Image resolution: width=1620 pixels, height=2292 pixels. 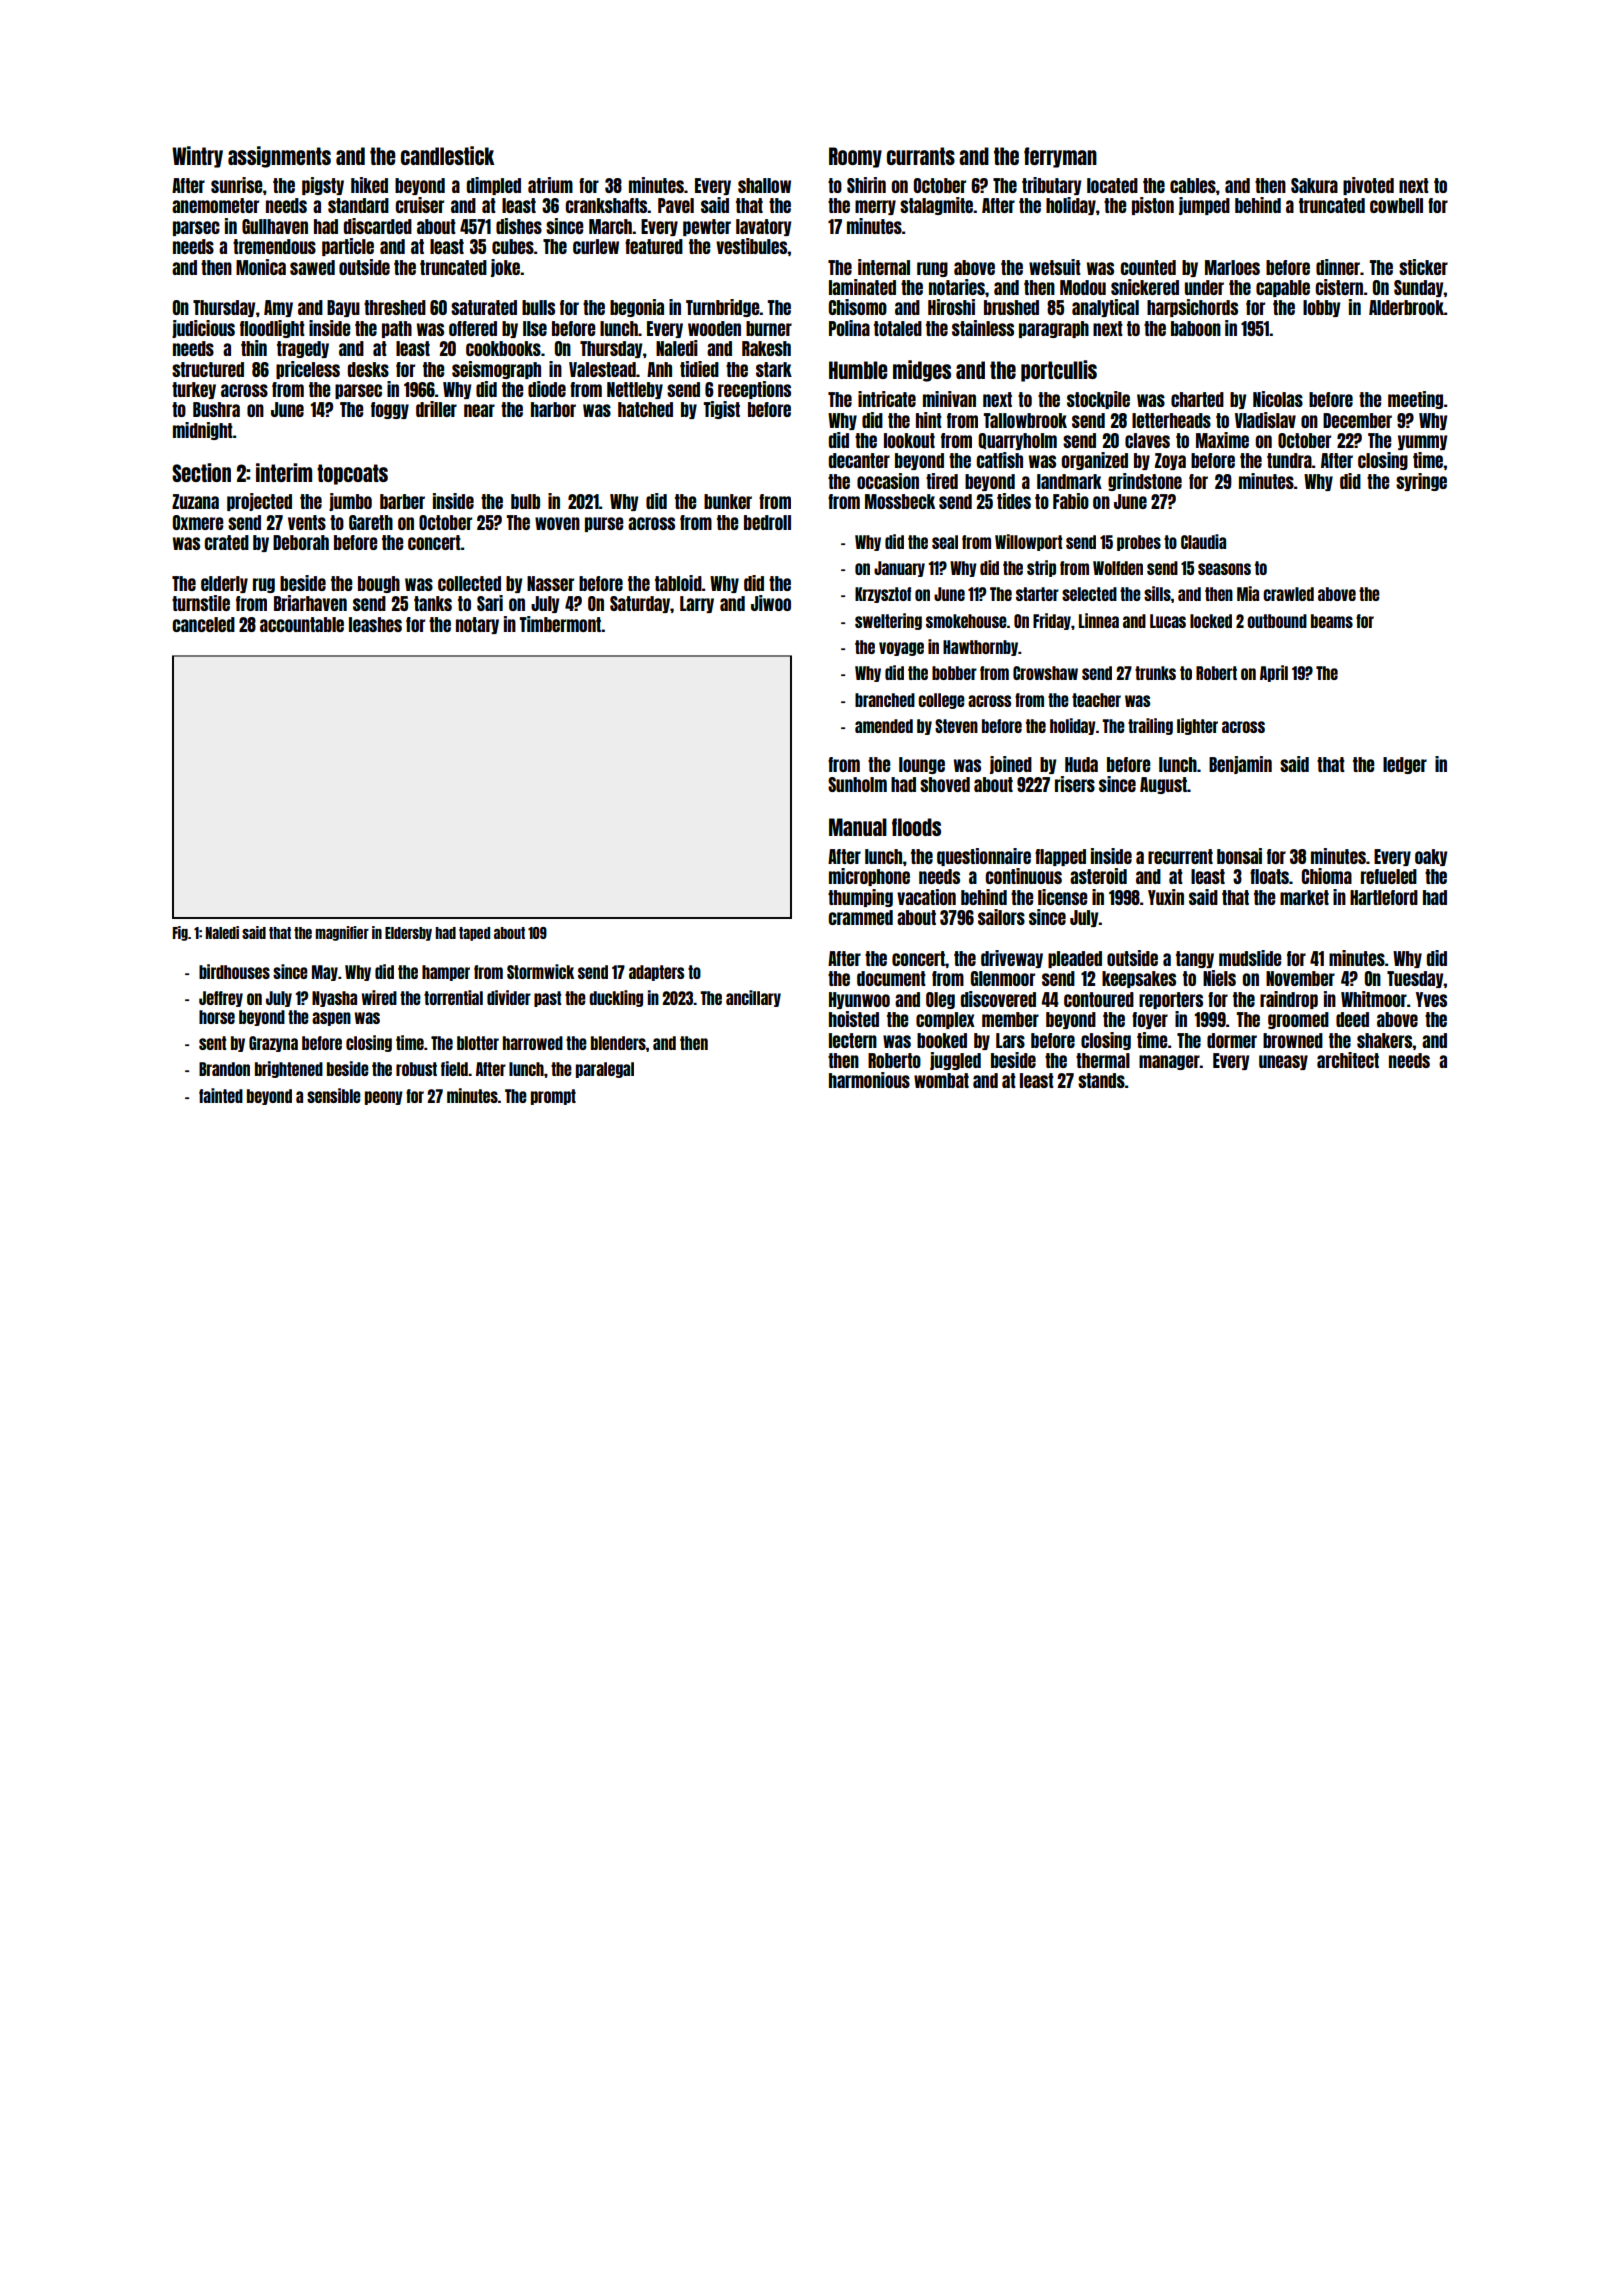 What do you see at coordinates (375, 624) in the document?
I see `leashes` at bounding box center [375, 624].
